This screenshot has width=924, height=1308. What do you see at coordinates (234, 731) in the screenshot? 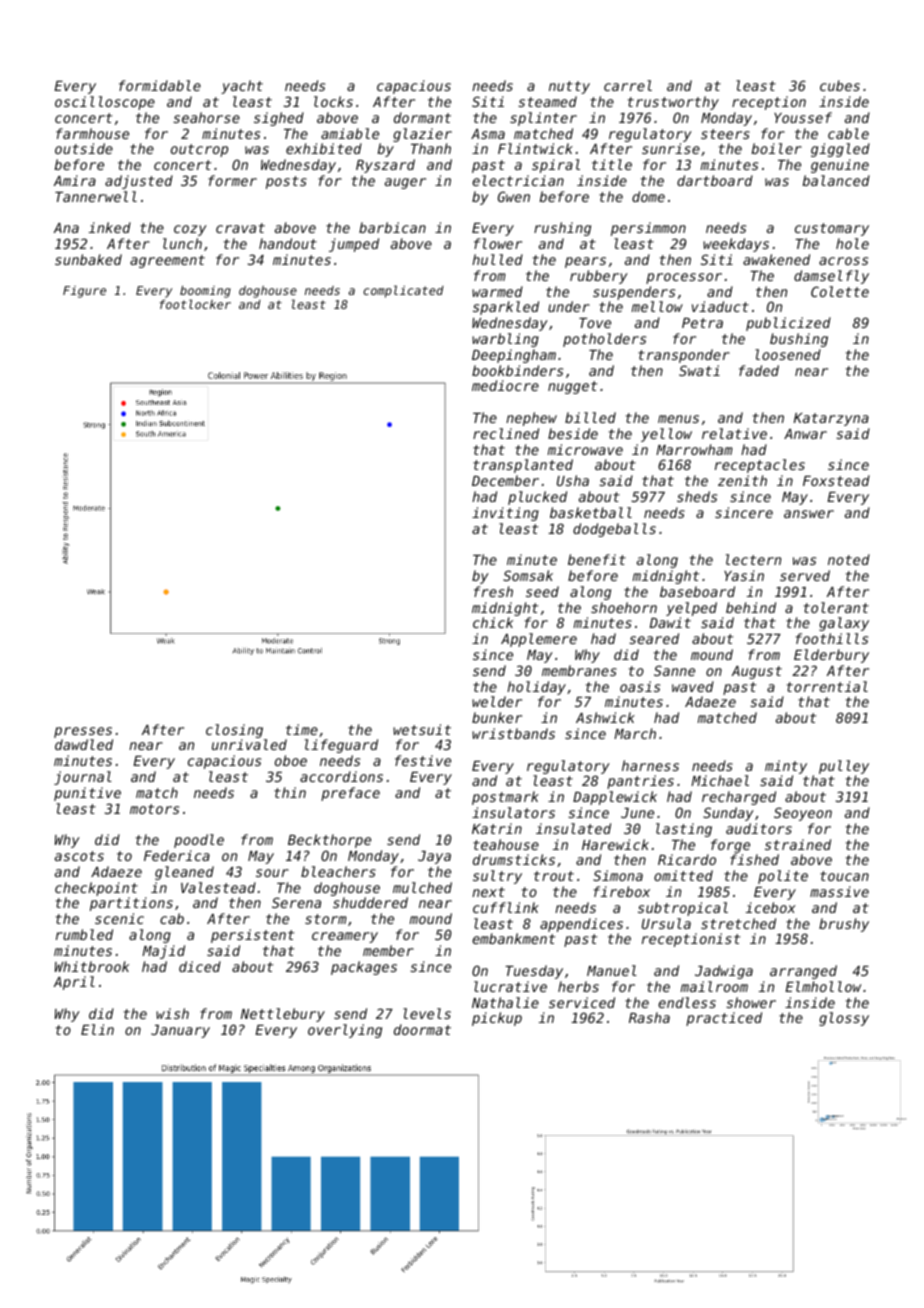
I see `closing` at bounding box center [234, 731].
